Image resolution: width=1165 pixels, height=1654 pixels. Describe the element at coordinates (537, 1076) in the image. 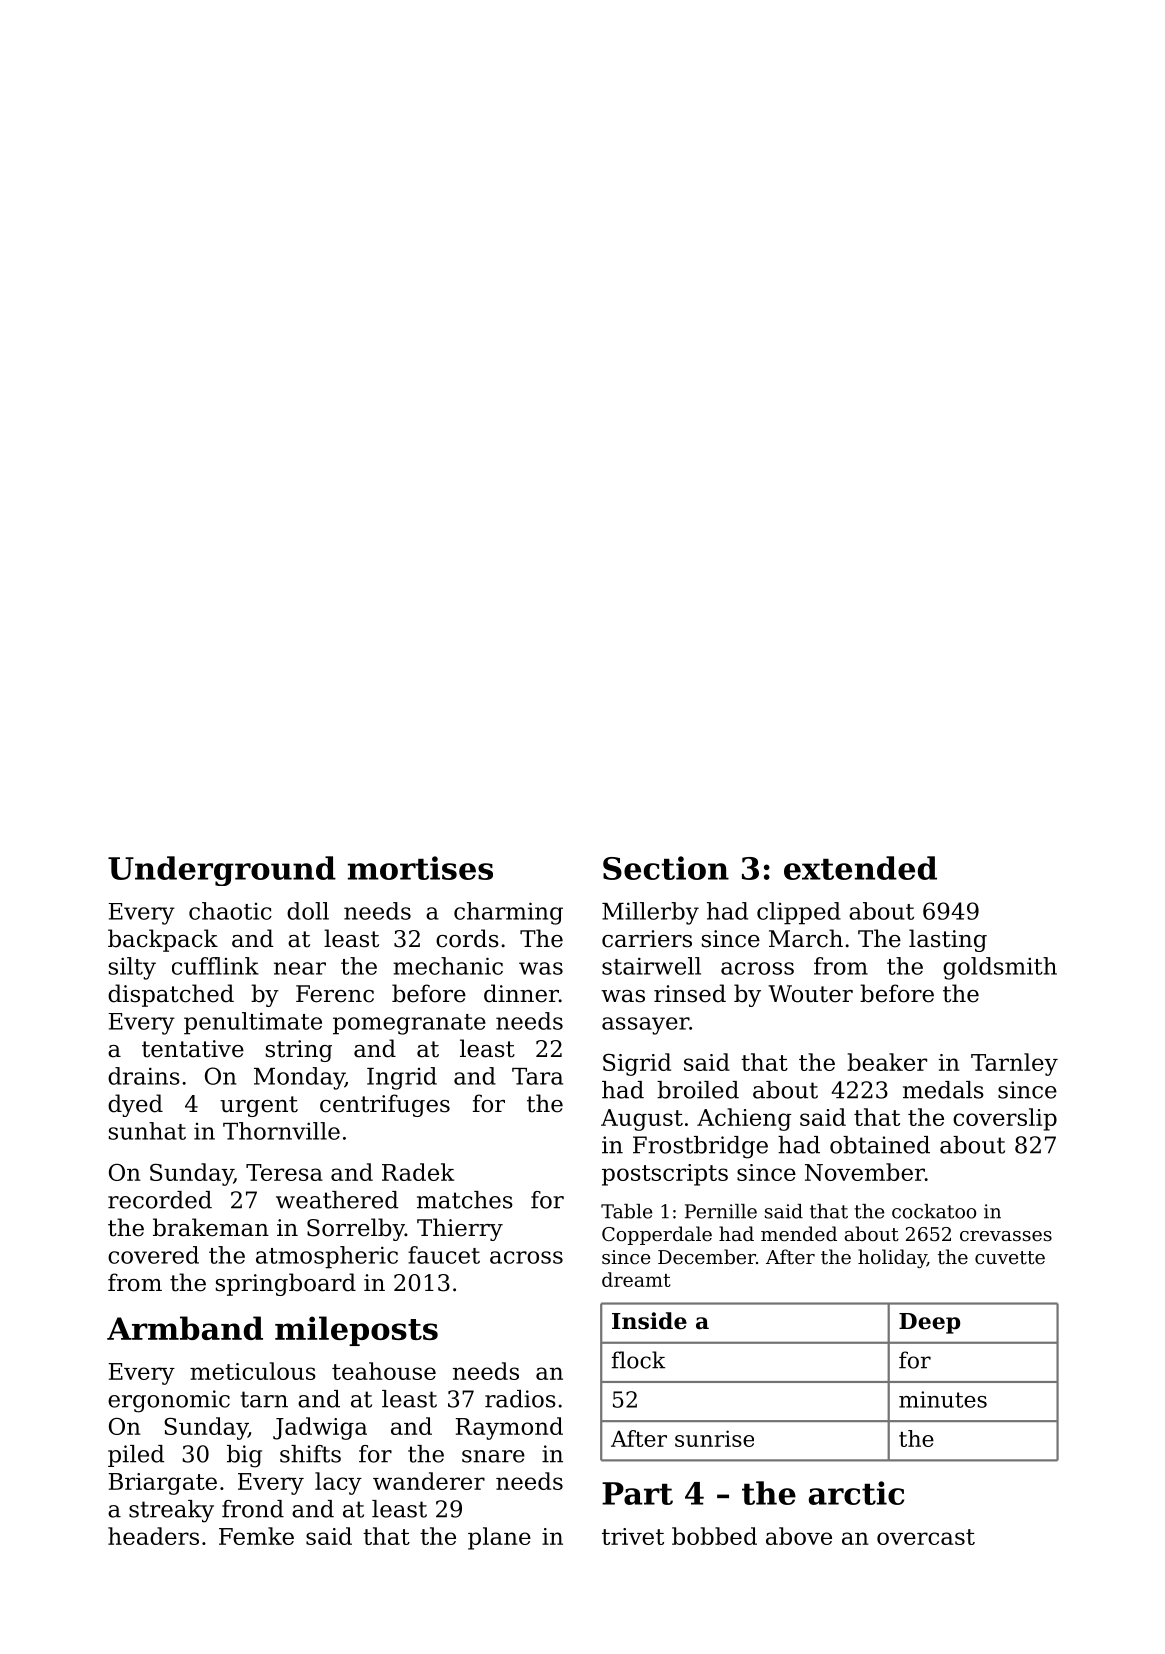

I see `Tara` at that location.
